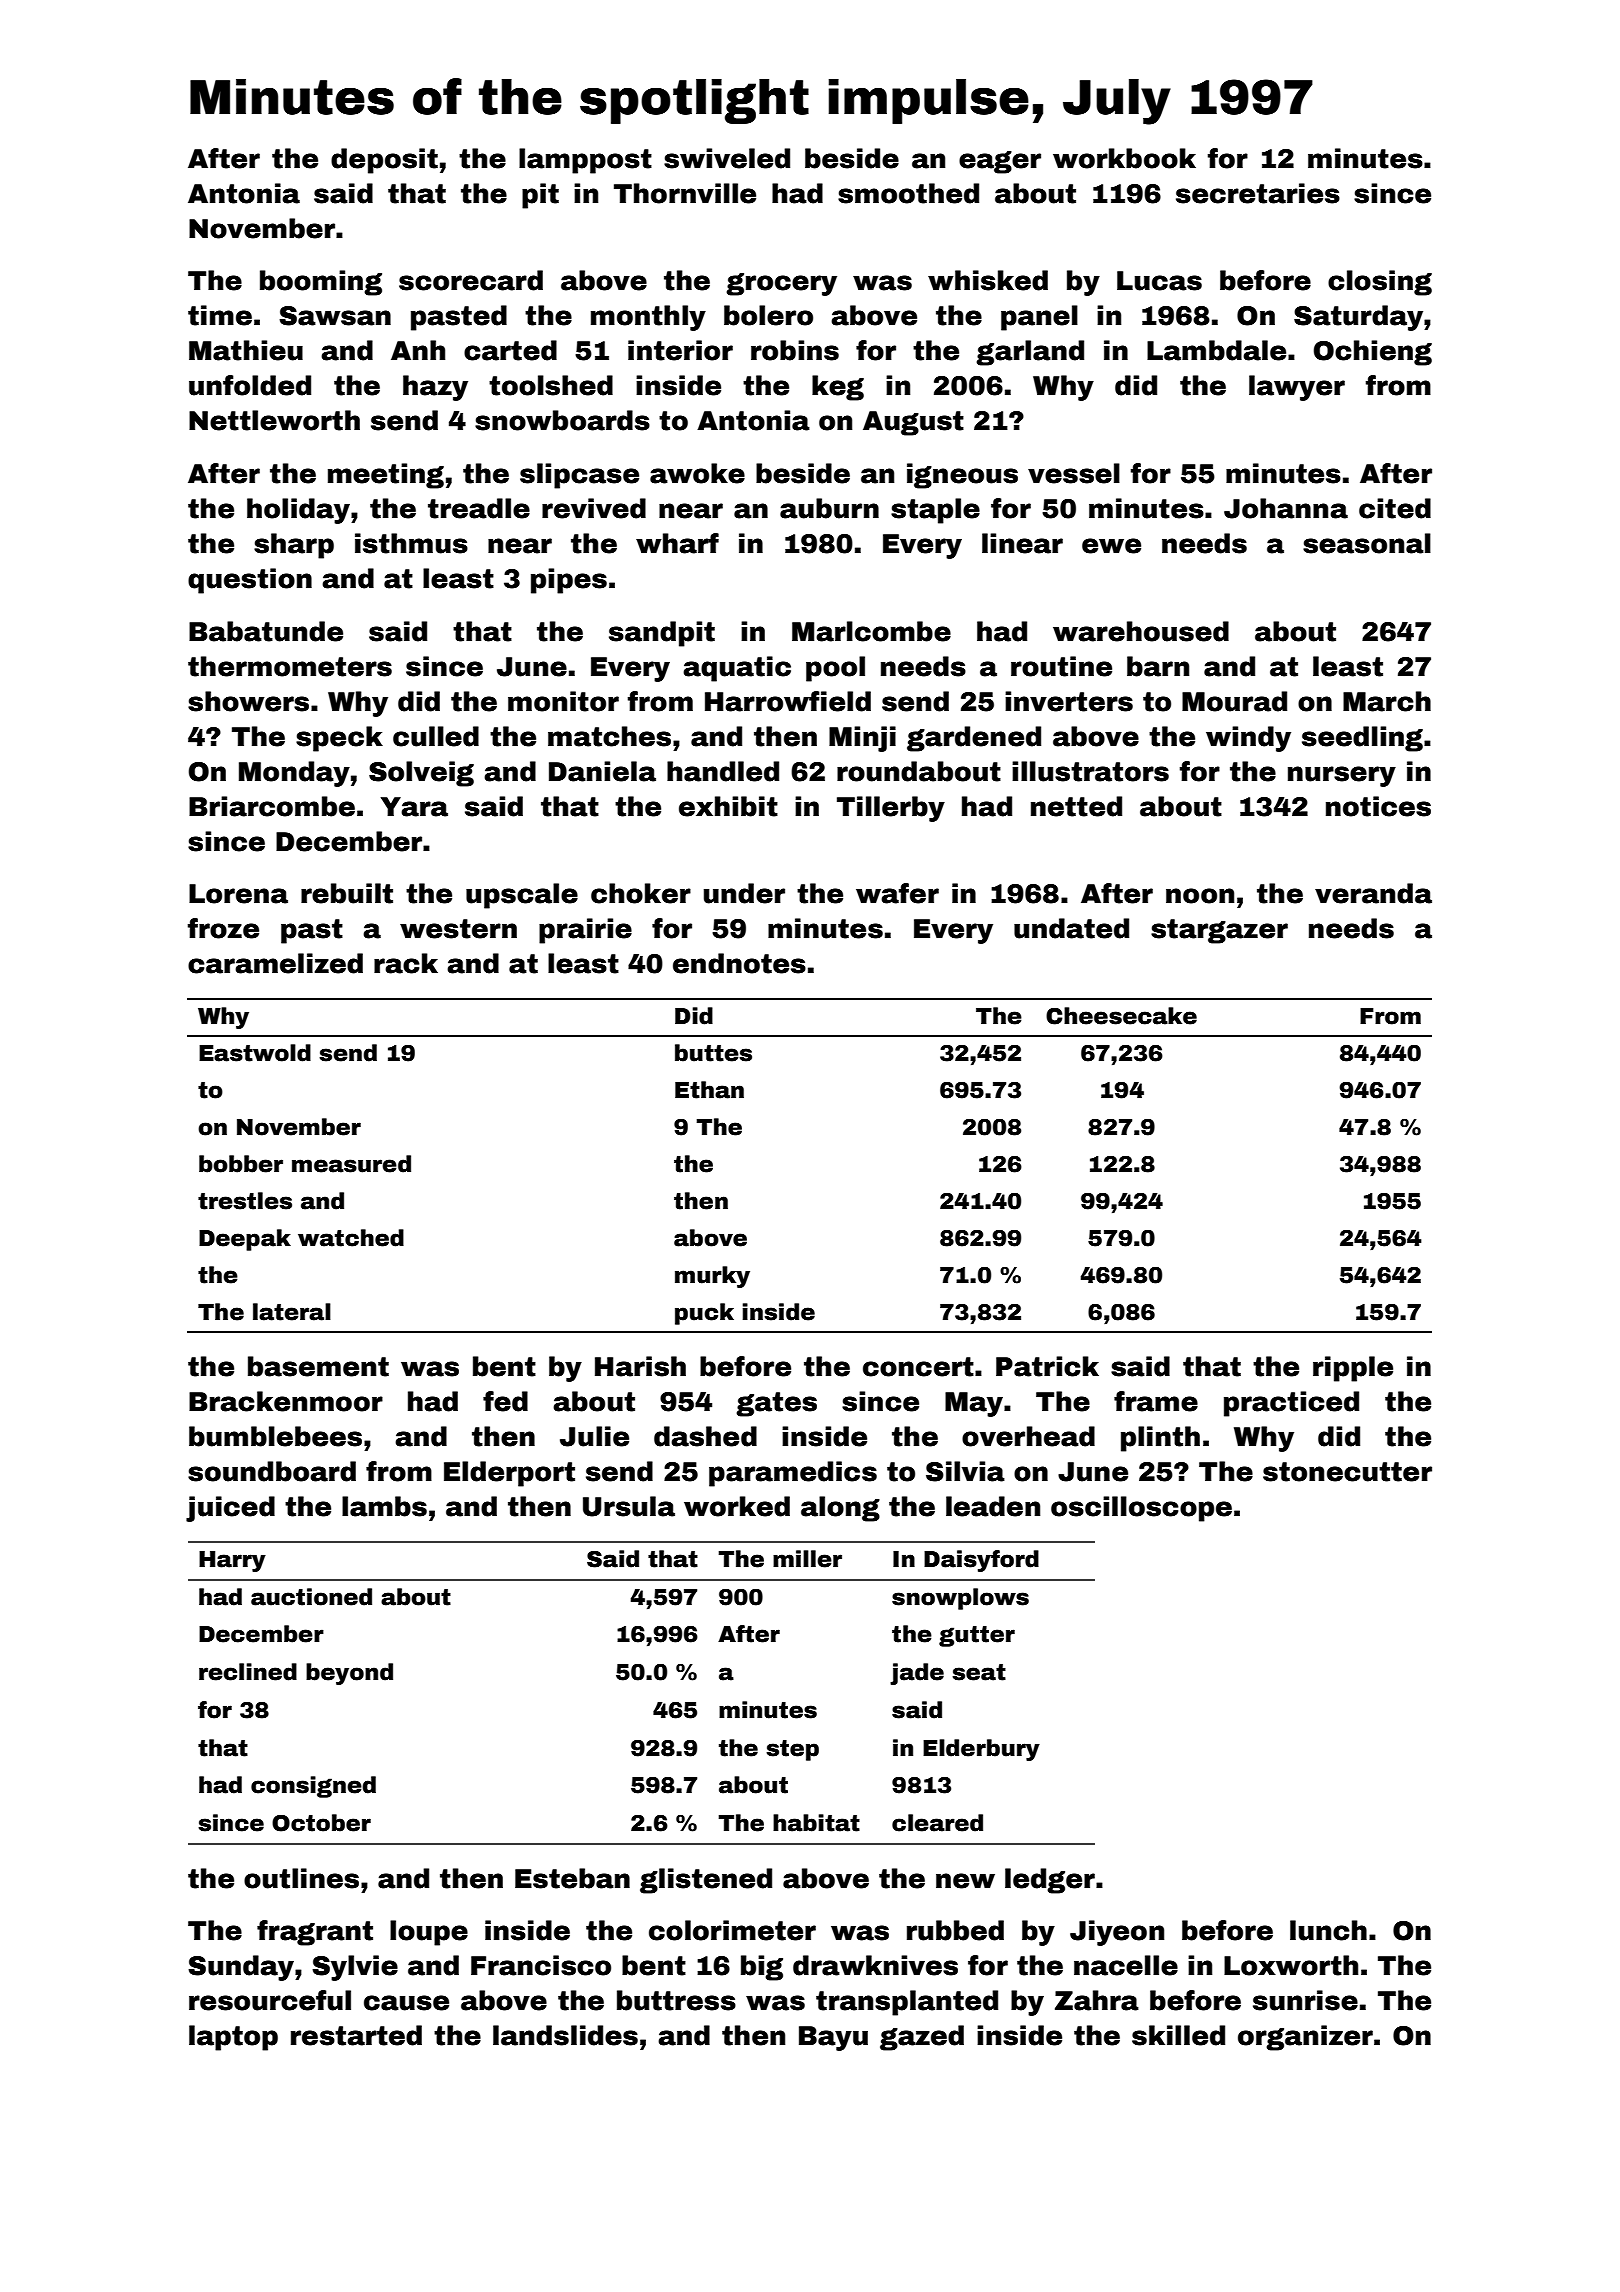 Image resolution: width=1620 pixels, height=2292 pixels. Describe the element at coordinates (662, 634) in the image. I see `sandpit` at that location.
